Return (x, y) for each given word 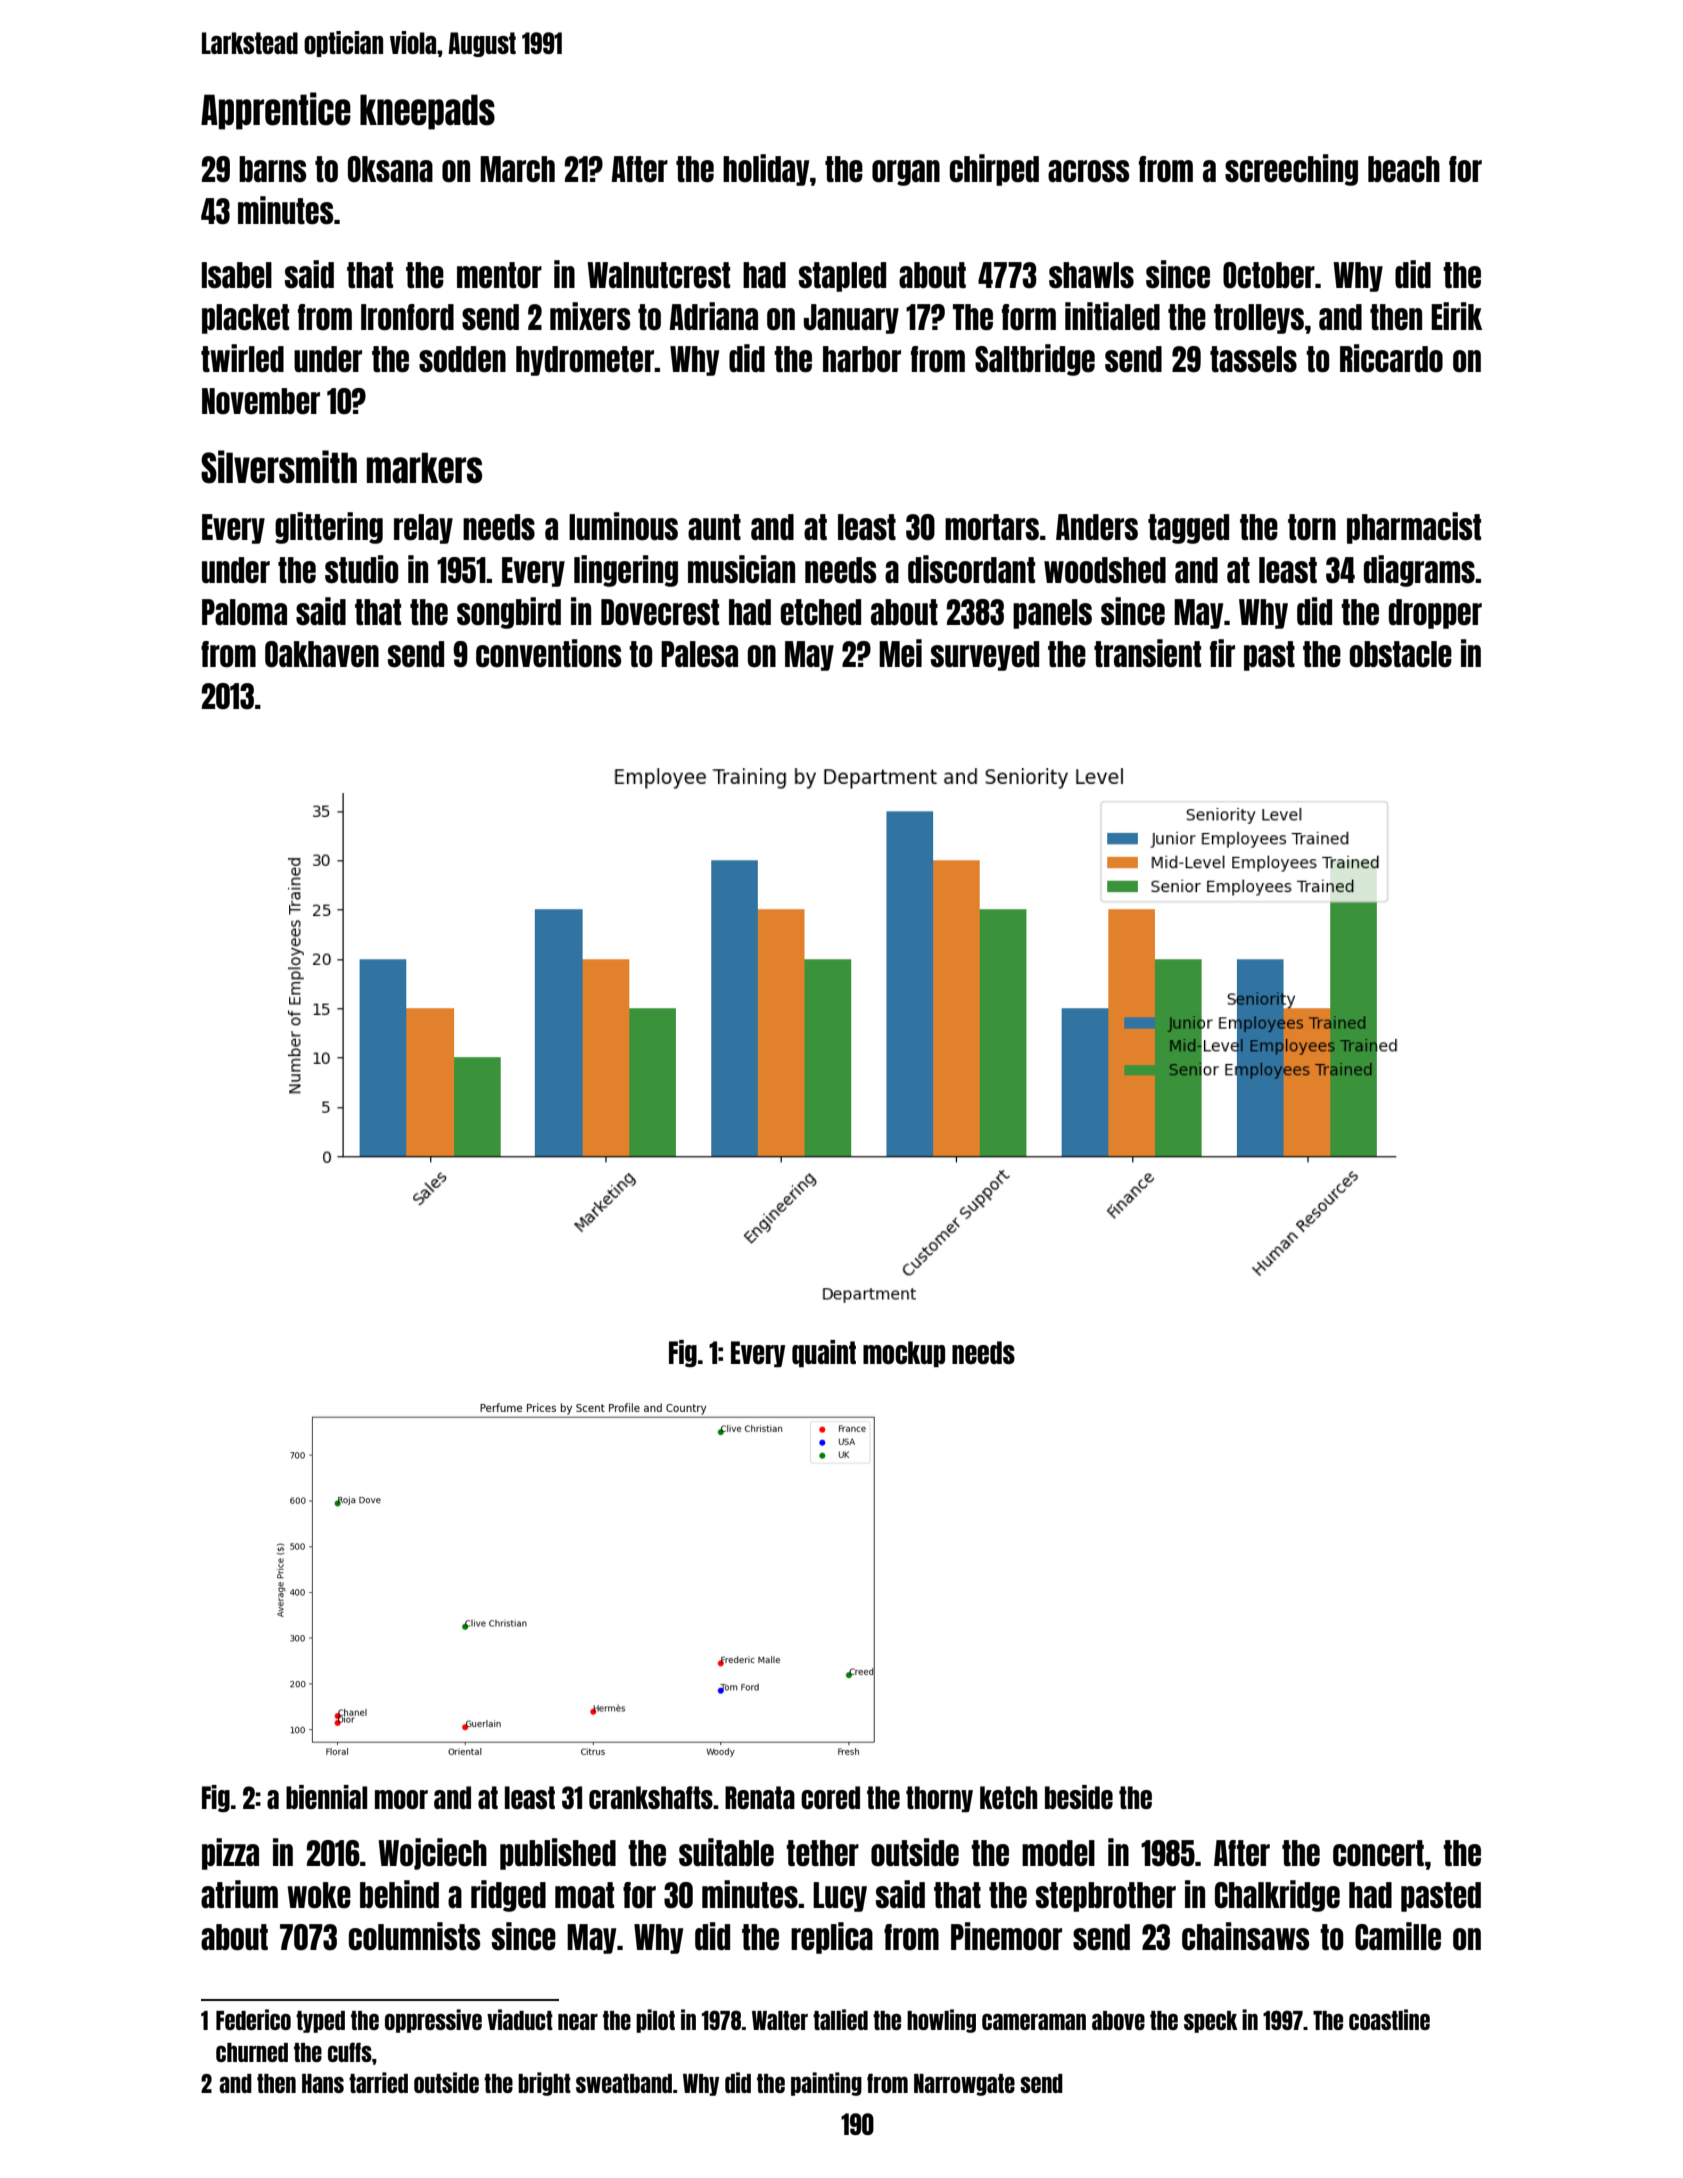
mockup (904, 1354)
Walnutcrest (658, 275)
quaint (824, 1354)
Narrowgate (964, 2085)
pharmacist (1414, 528)
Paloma (244, 612)
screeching (1291, 170)
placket (245, 319)
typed (320, 2022)
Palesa (699, 654)
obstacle (1401, 654)
